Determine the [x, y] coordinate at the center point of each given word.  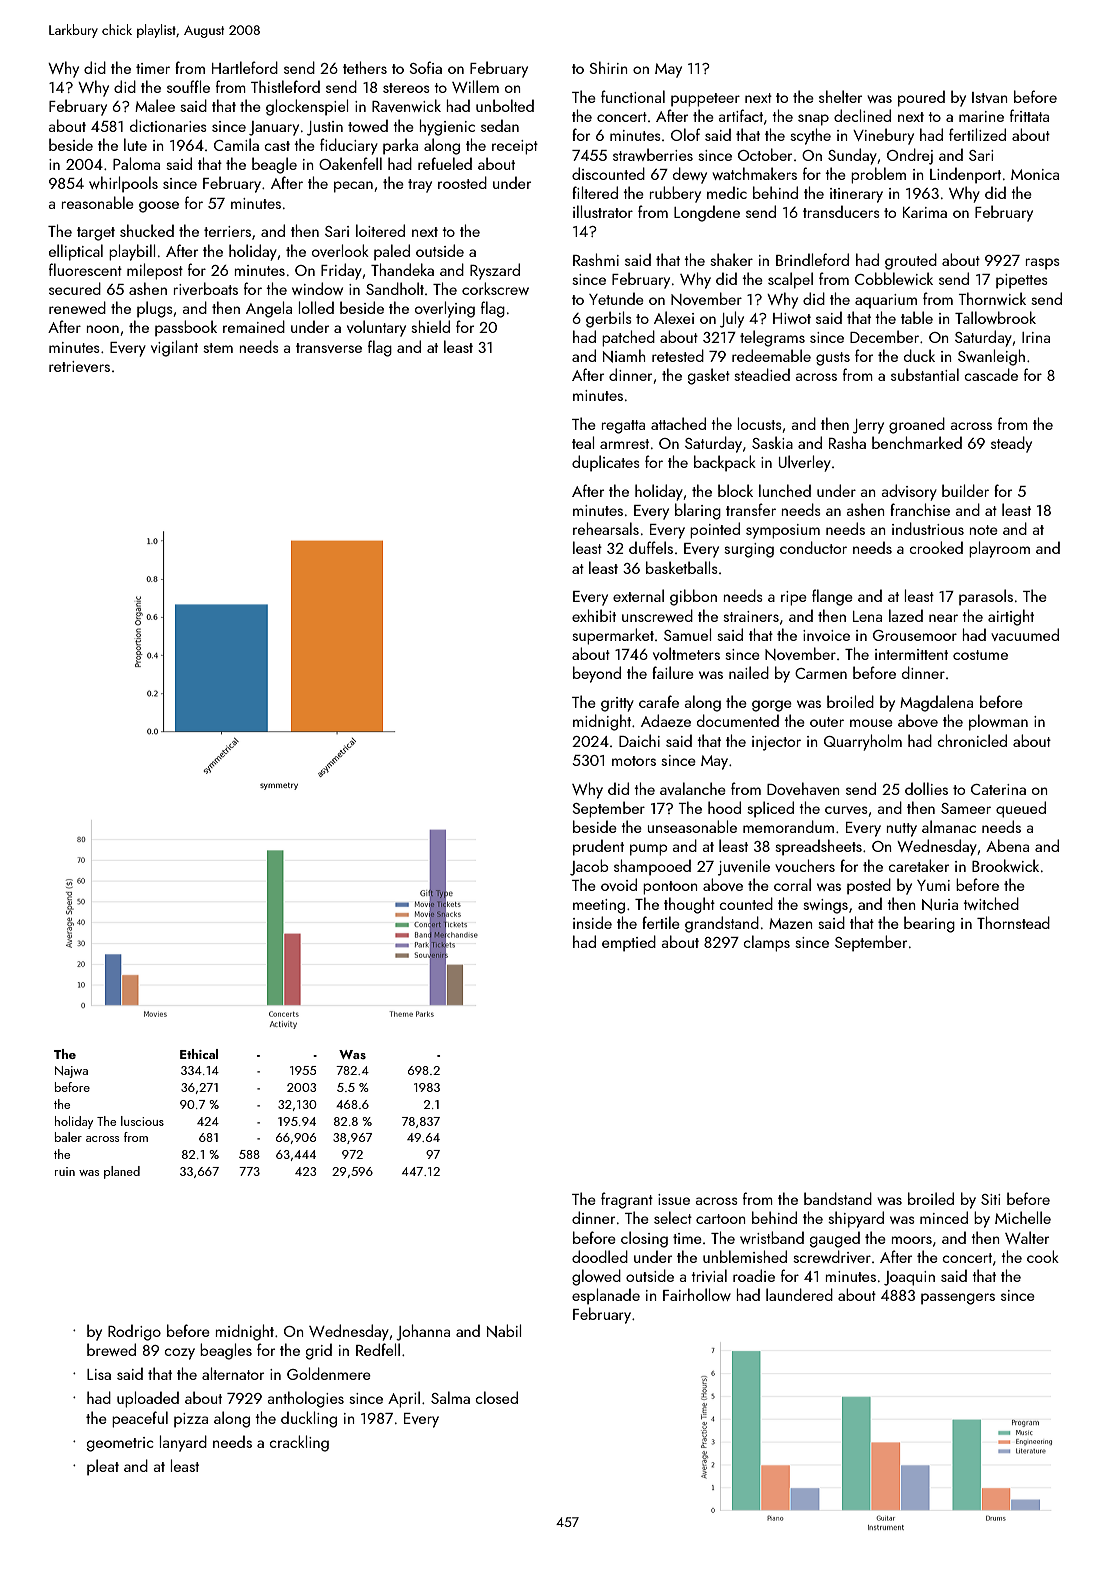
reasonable [98, 202]
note [984, 530]
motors [634, 761]
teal [583, 442]
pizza [191, 1420]
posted [869, 886]
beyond [597, 674]
